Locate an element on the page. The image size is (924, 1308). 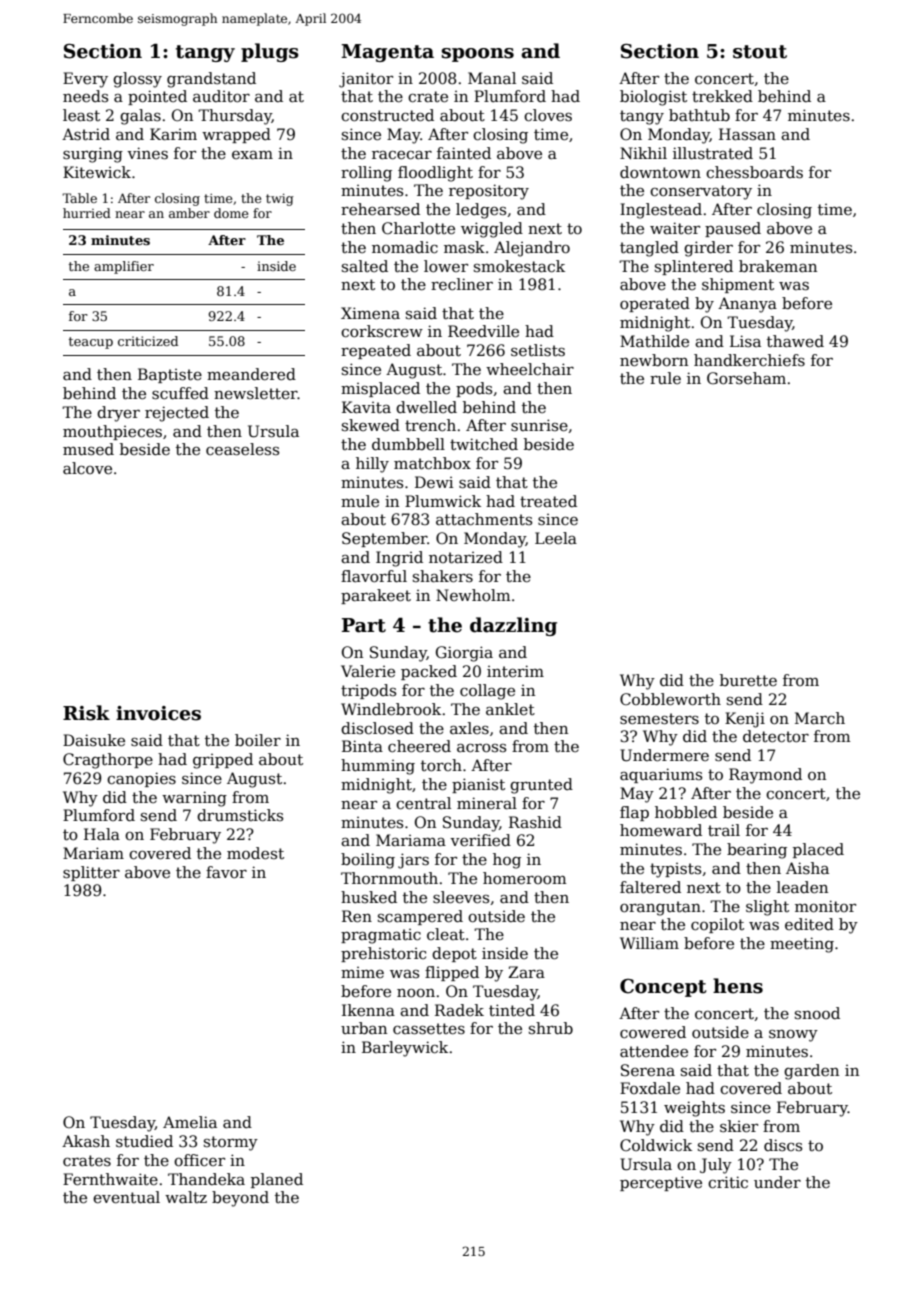
urban is located at coordinates (364, 1028).
